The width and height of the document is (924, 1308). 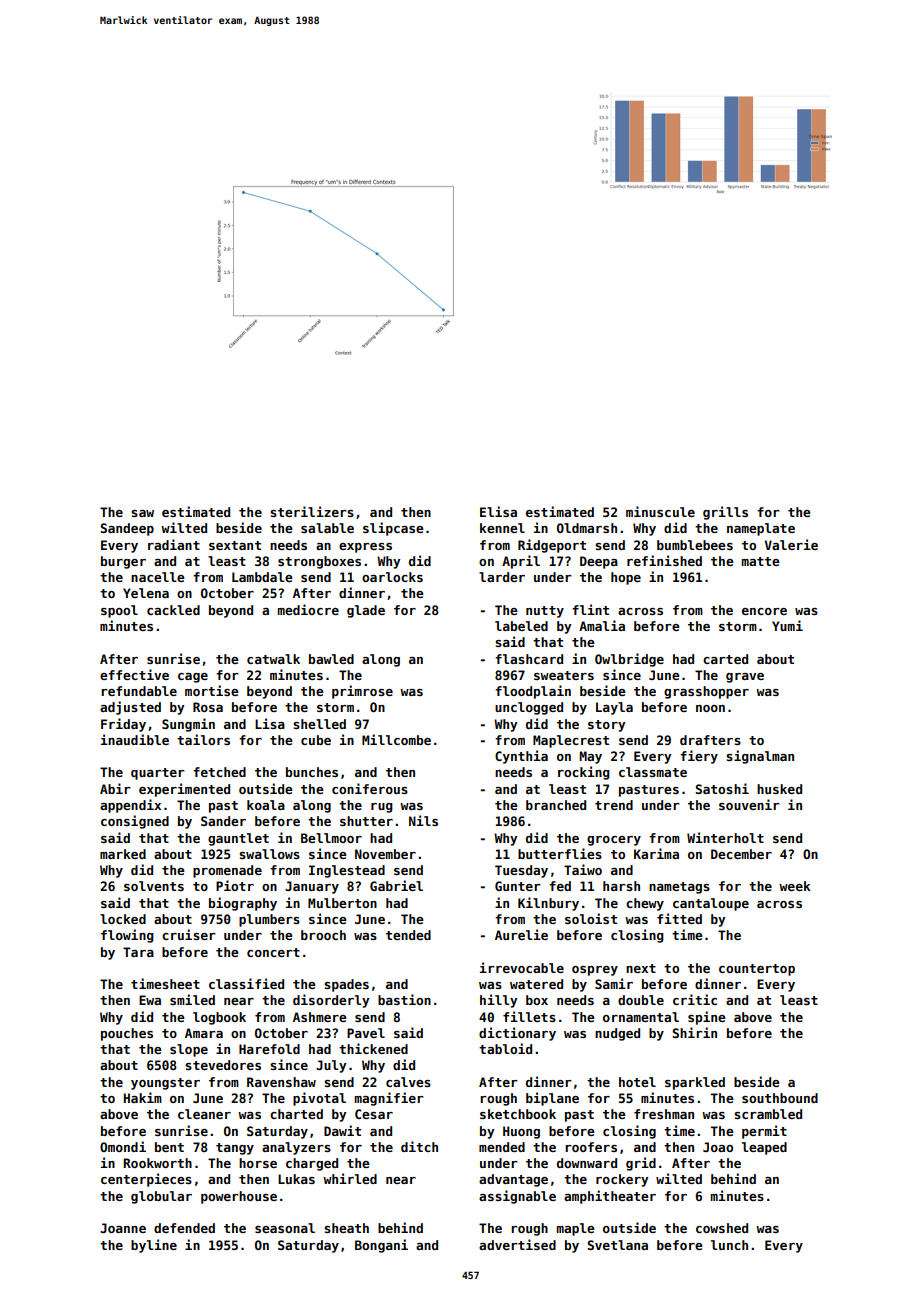 What do you see at coordinates (664, 560) in the document?
I see `refinished` at bounding box center [664, 560].
